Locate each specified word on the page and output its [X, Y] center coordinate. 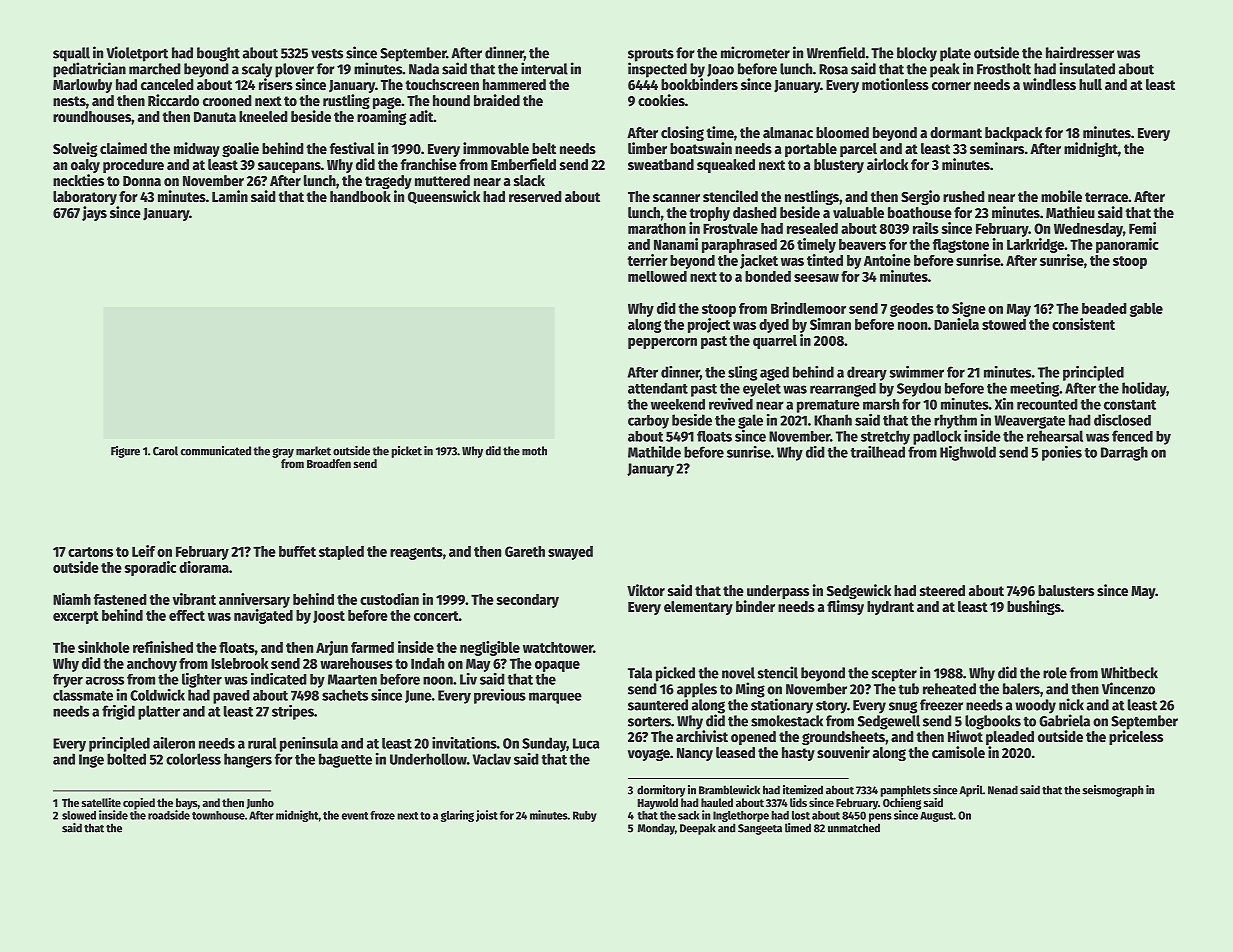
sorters [649, 722]
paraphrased [739, 246]
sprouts [651, 55]
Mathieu [1070, 212]
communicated [216, 451]
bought [218, 54]
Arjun [332, 648]
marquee [555, 698]
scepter [894, 675]
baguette [345, 760]
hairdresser [1080, 52]
